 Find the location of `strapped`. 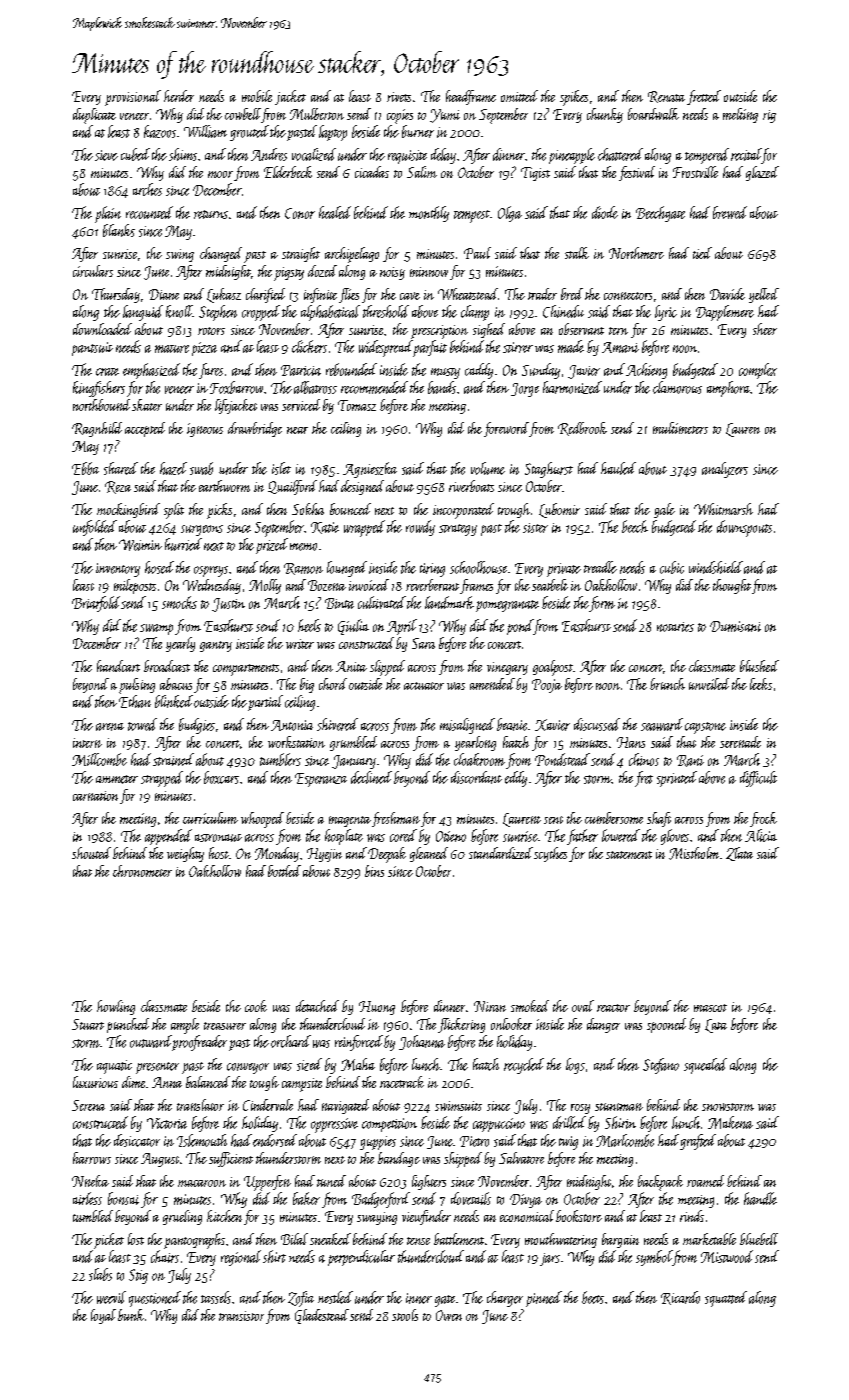

strapped is located at coordinates (162, 779).
